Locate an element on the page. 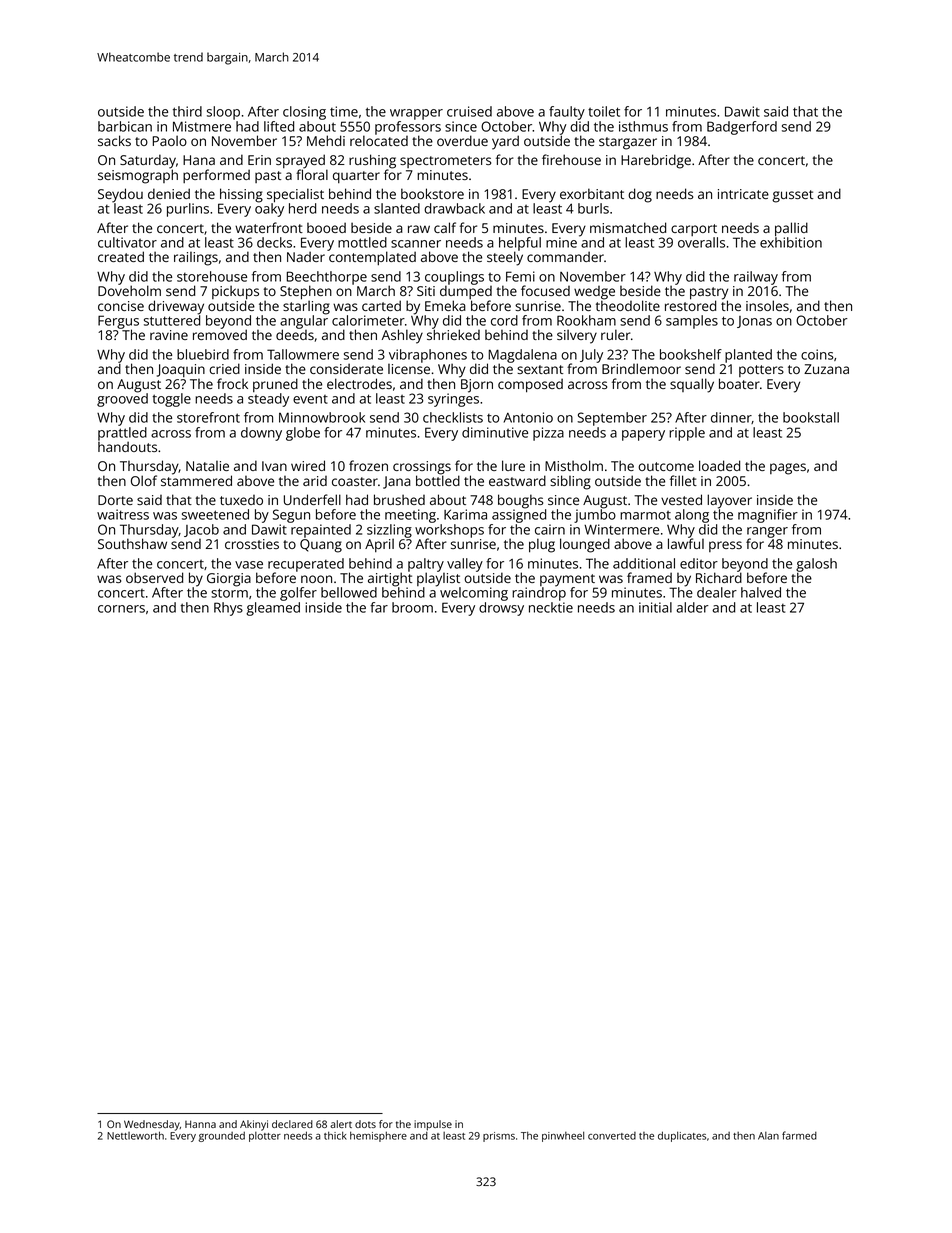 This page has width=952, height=1233. Hanna is located at coordinates (200, 1124).
